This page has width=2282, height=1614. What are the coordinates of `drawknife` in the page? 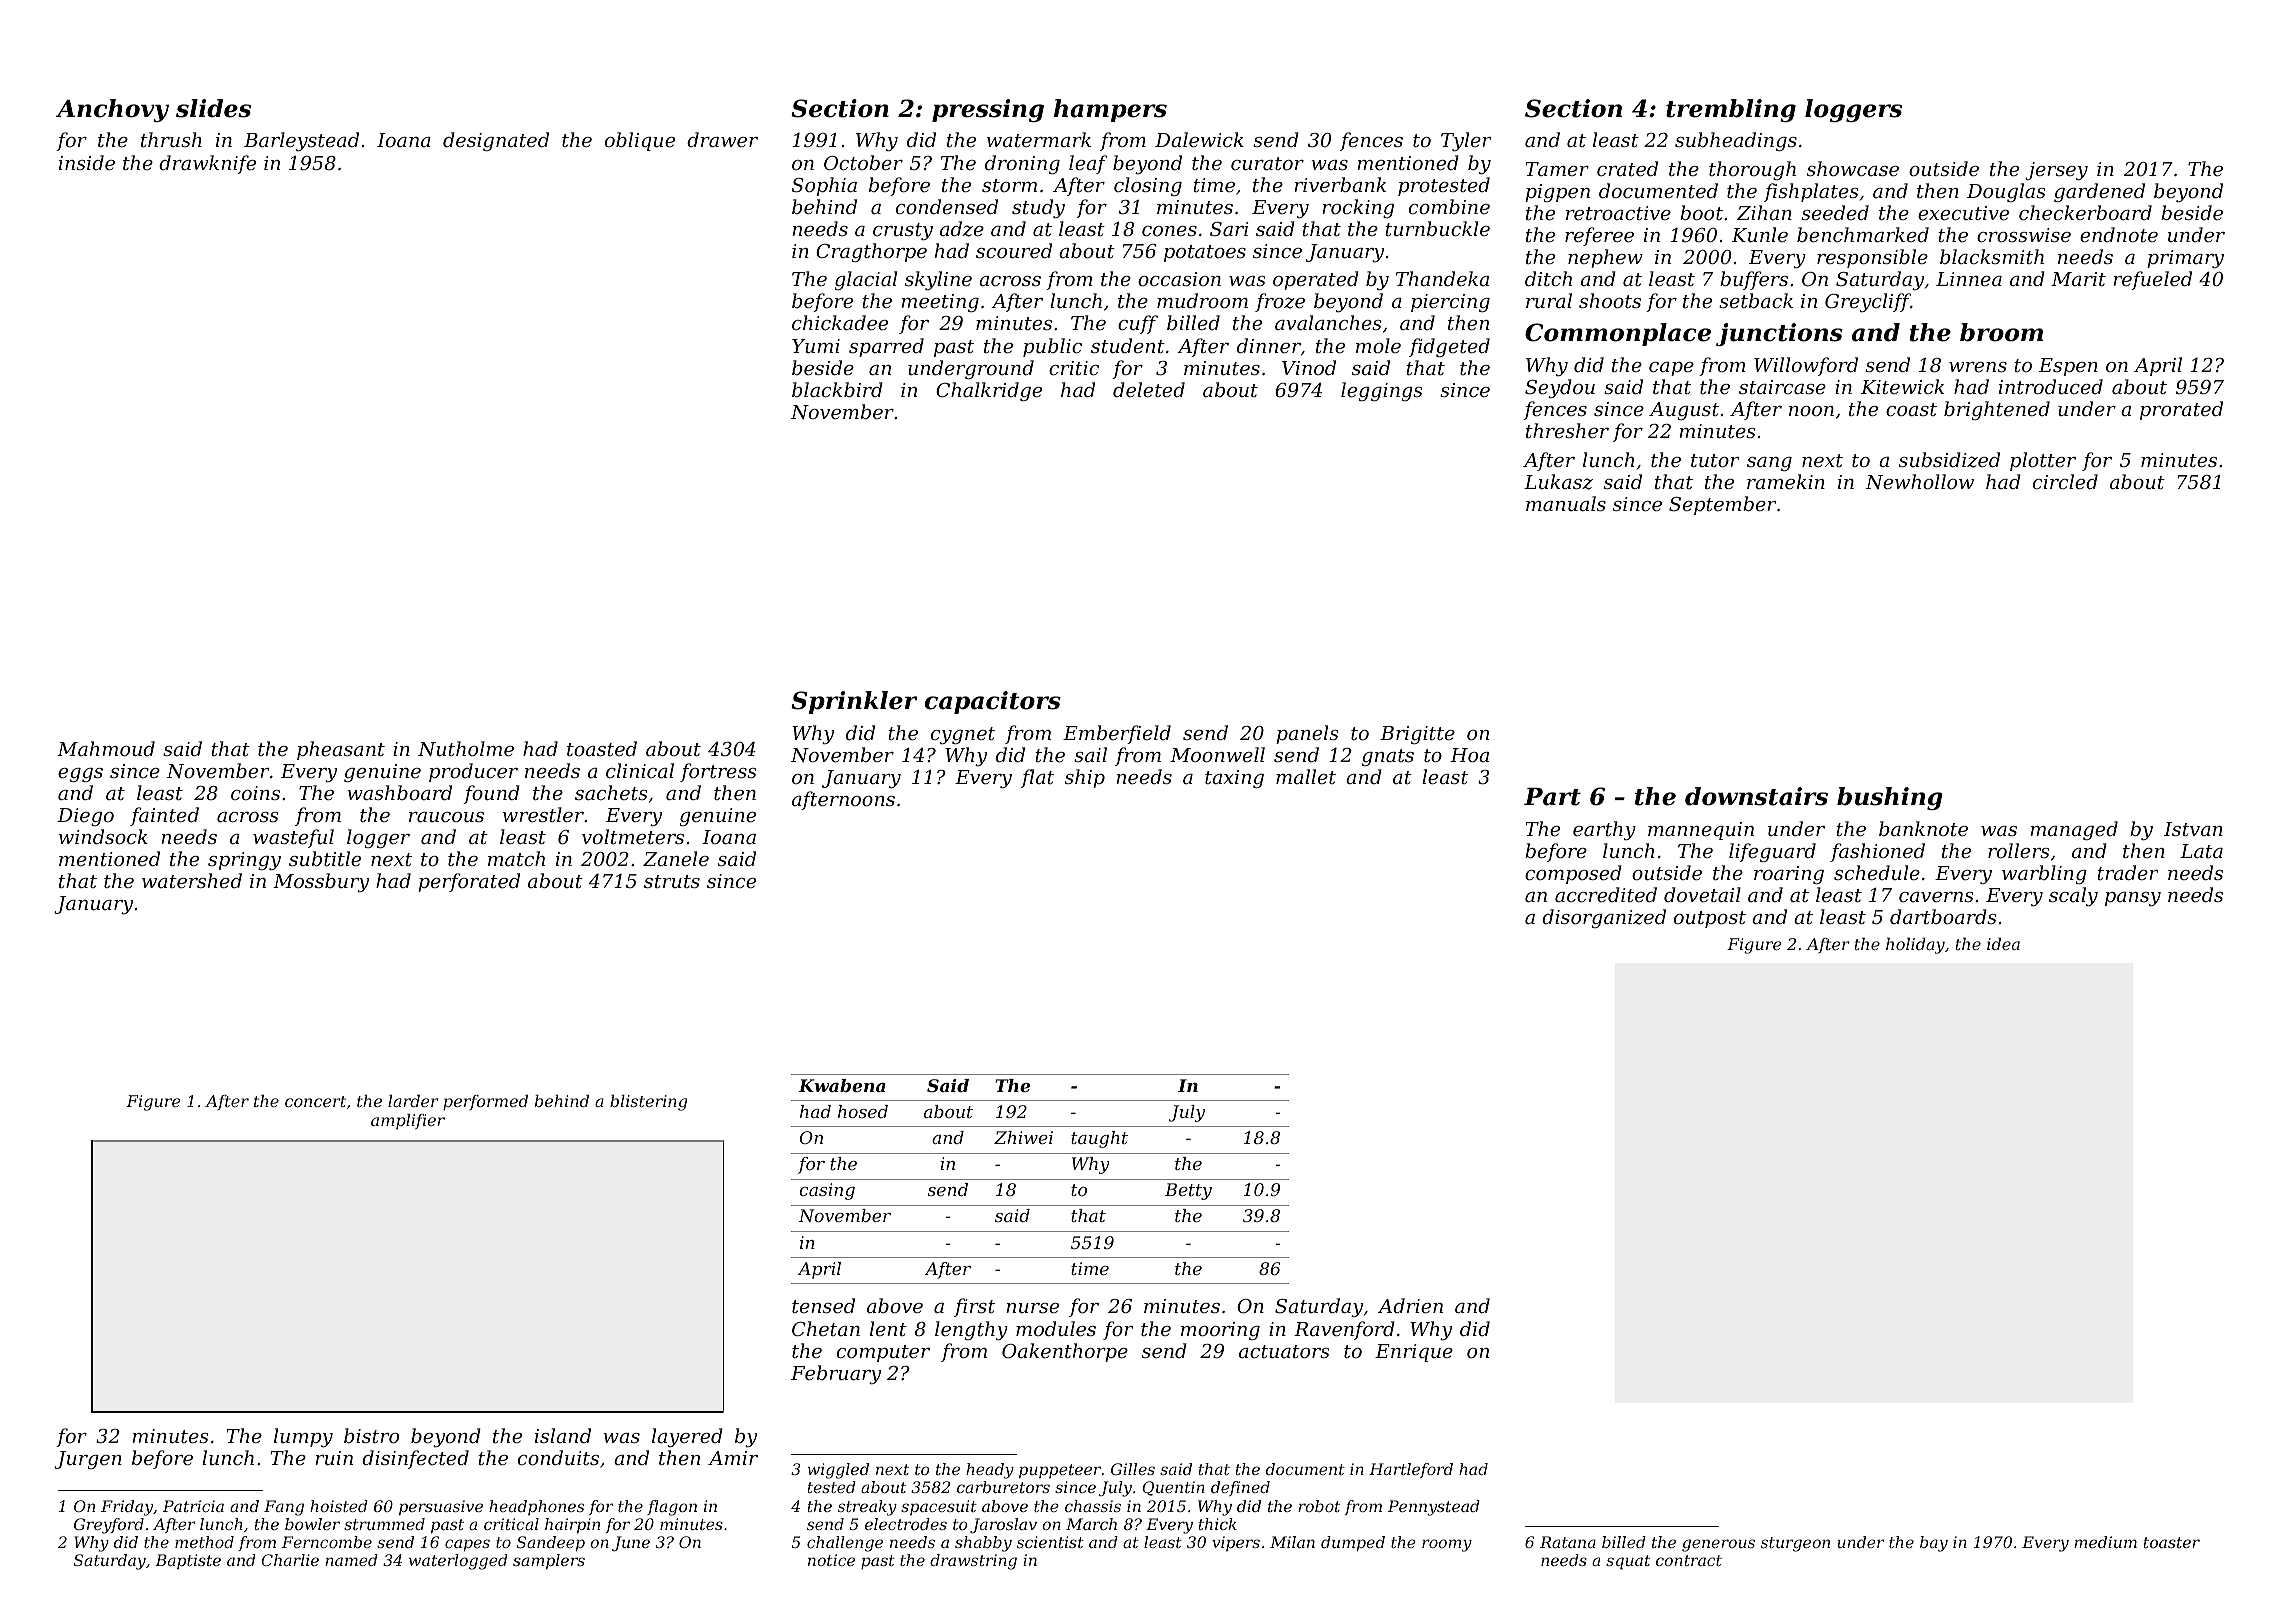 It's located at (207, 164).
